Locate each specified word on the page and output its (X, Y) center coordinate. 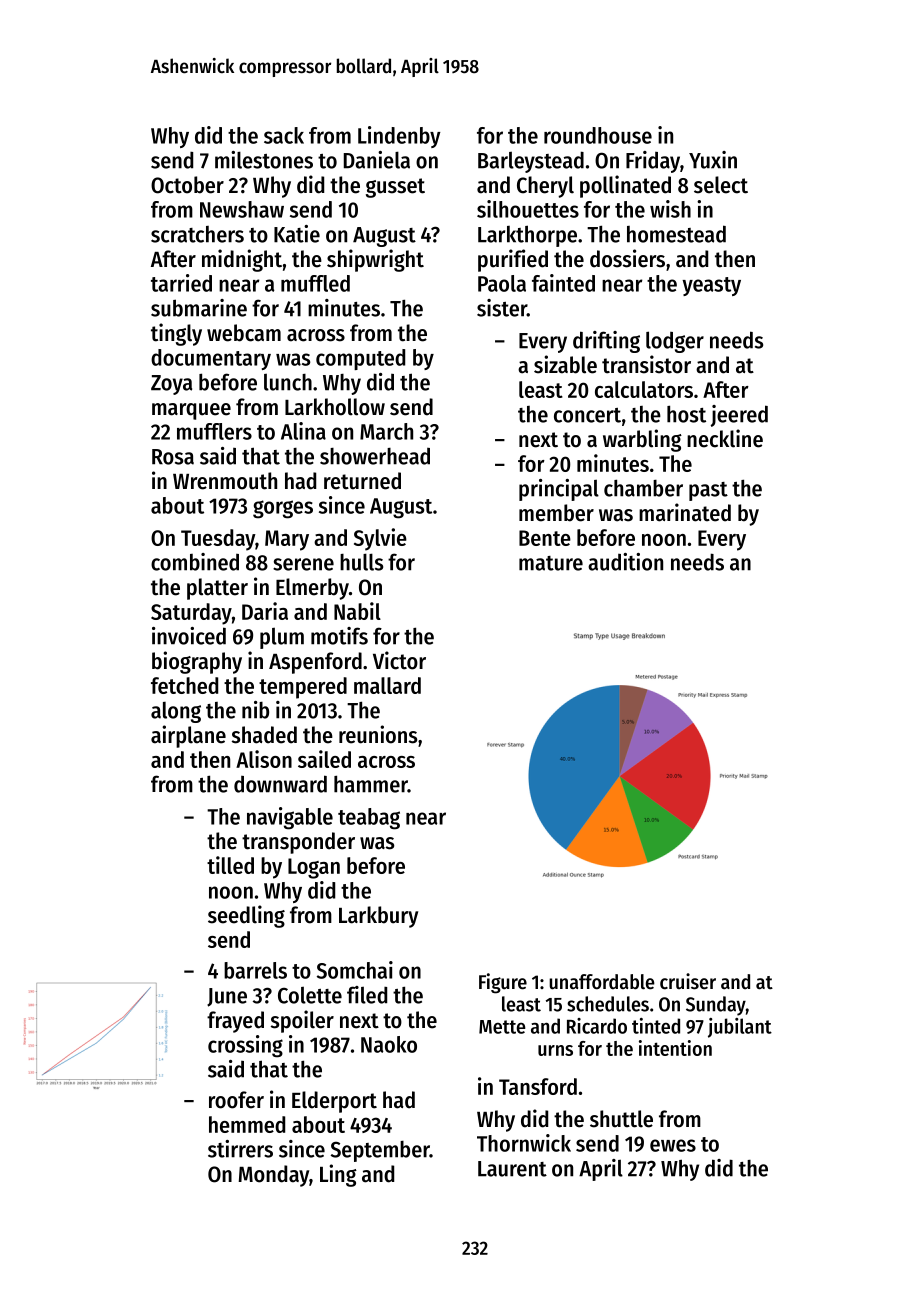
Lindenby (399, 137)
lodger (675, 342)
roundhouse (598, 135)
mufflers (214, 431)
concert (587, 415)
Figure (503, 983)
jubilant (740, 1028)
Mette (502, 1027)
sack (284, 135)
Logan (314, 868)
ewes (673, 1145)
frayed (235, 1022)
